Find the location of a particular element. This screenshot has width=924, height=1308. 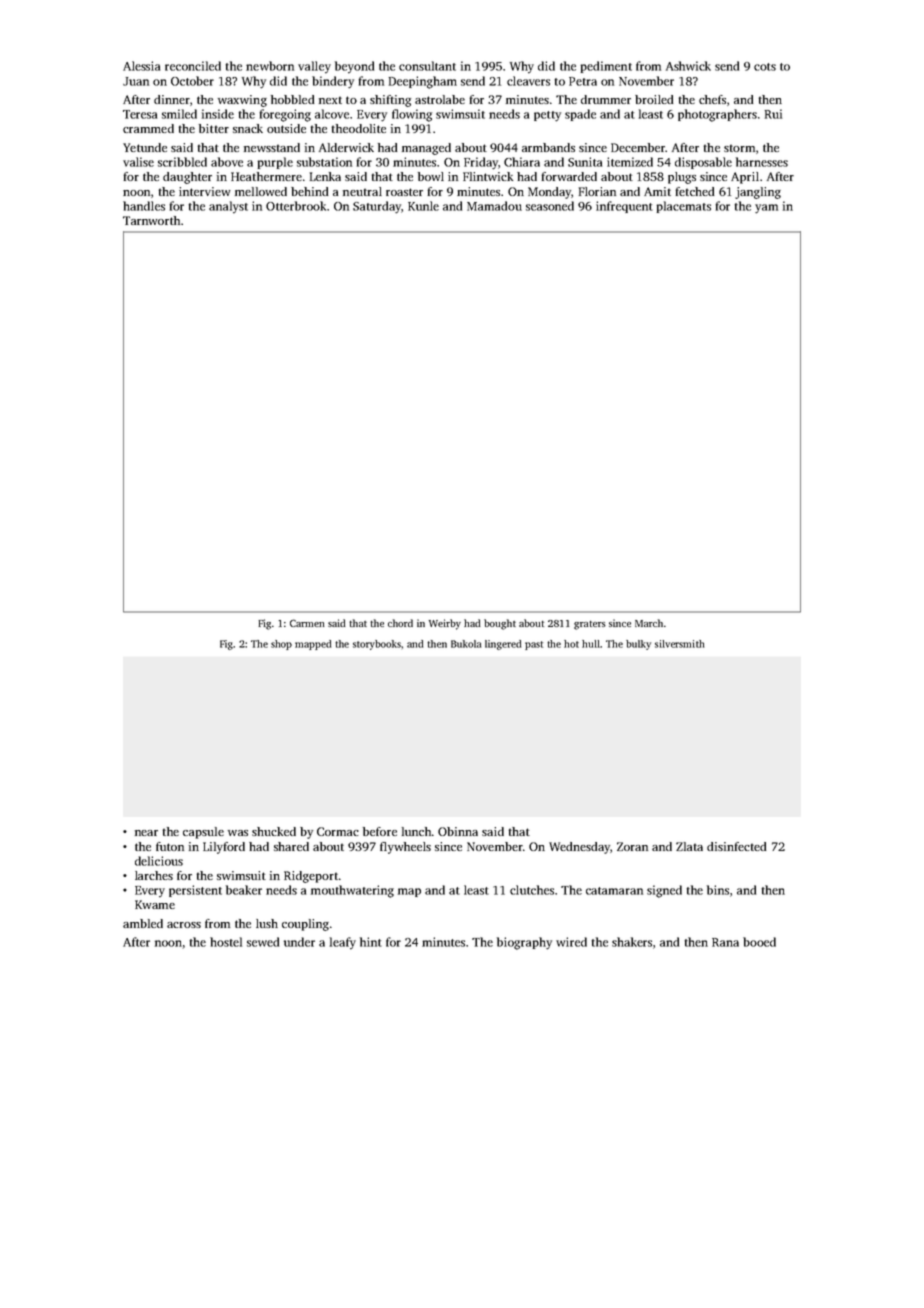

graters is located at coordinates (590, 625).
